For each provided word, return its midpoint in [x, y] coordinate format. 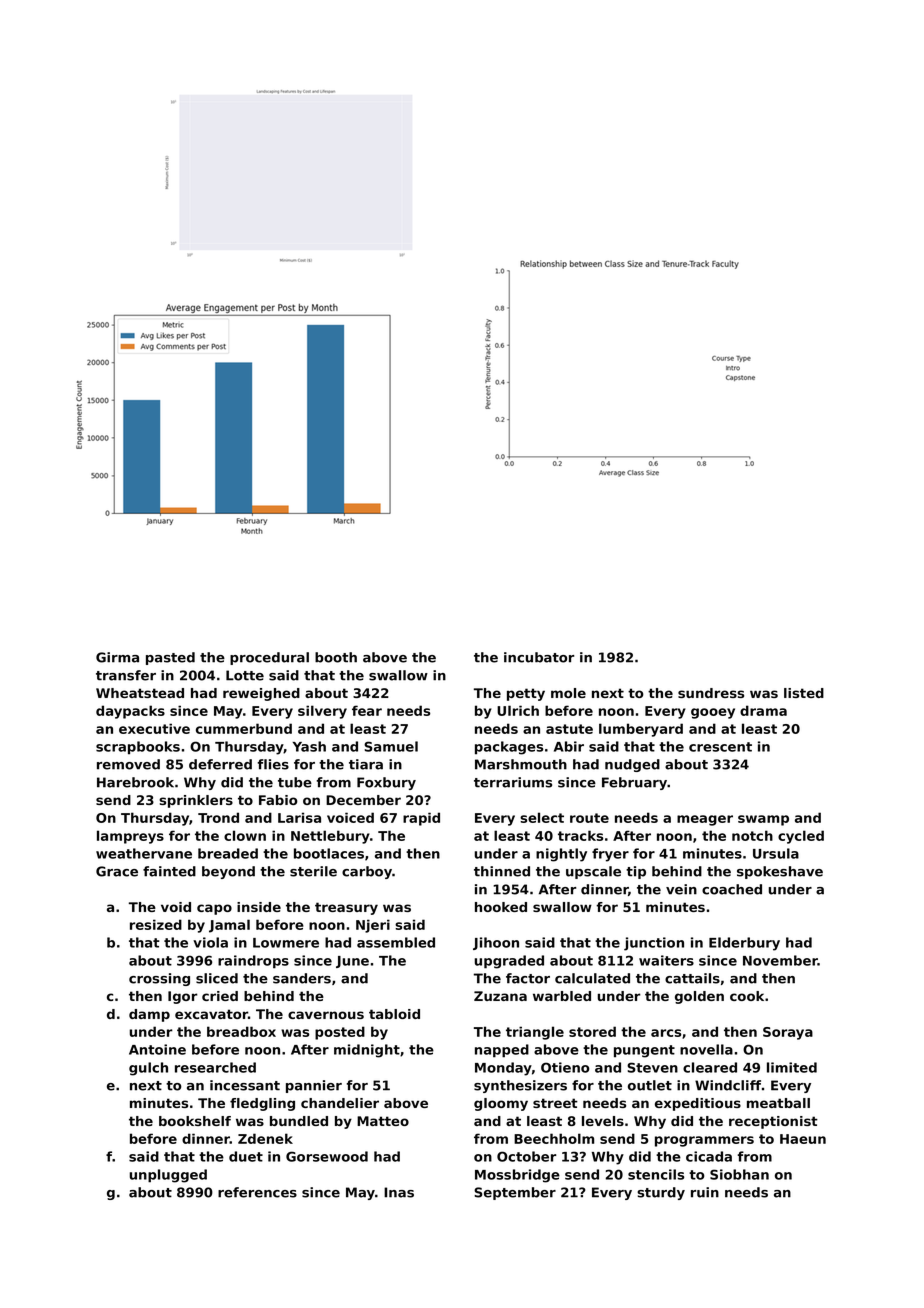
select [542, 817]
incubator [539, 657]
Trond [218, 817]
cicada [709, 1156]
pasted [170, 658]
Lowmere [286, 943]
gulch [148, 1069]
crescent [720, 747]
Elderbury [744, 944]
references [257, 1192]
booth [336, 657]
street [555, 1103]
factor [528, 978]
